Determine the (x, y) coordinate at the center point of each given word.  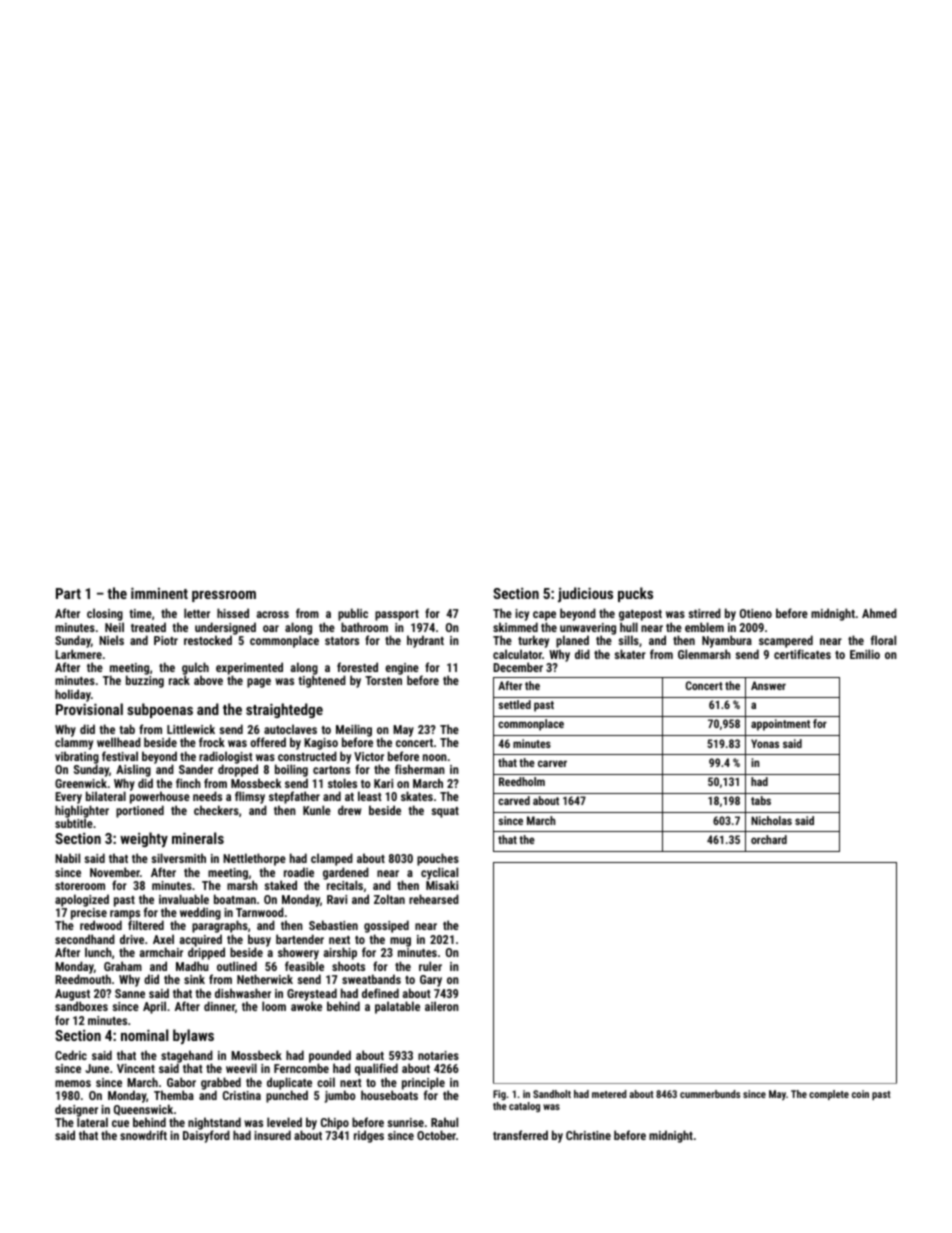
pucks (635, 594)
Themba (174, 1095)
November (115, 872)
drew (349, 810)
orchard (769, 839)
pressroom (224, 596)
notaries (438, 1055)
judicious (585, 594)
